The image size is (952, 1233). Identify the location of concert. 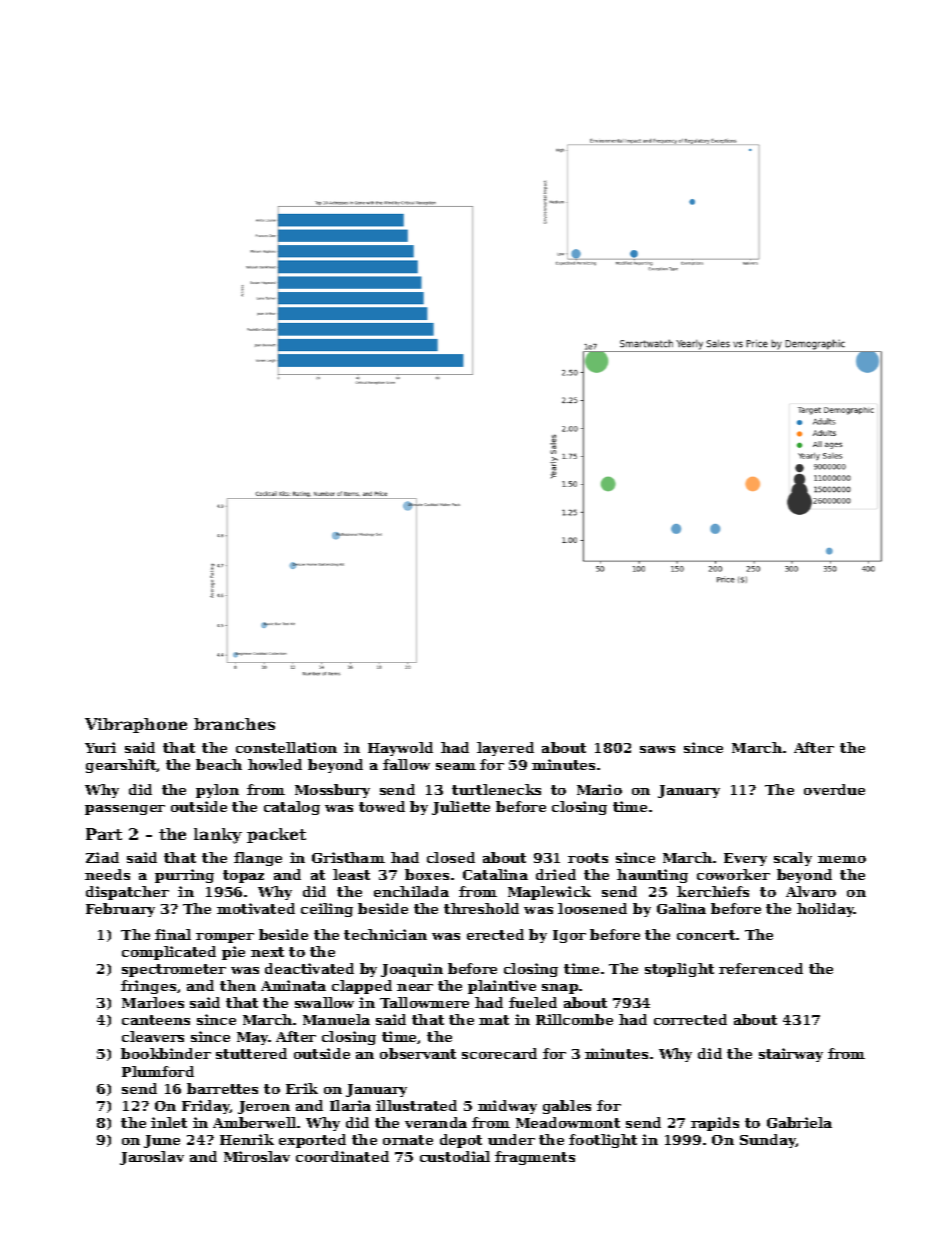
(706, 935).
